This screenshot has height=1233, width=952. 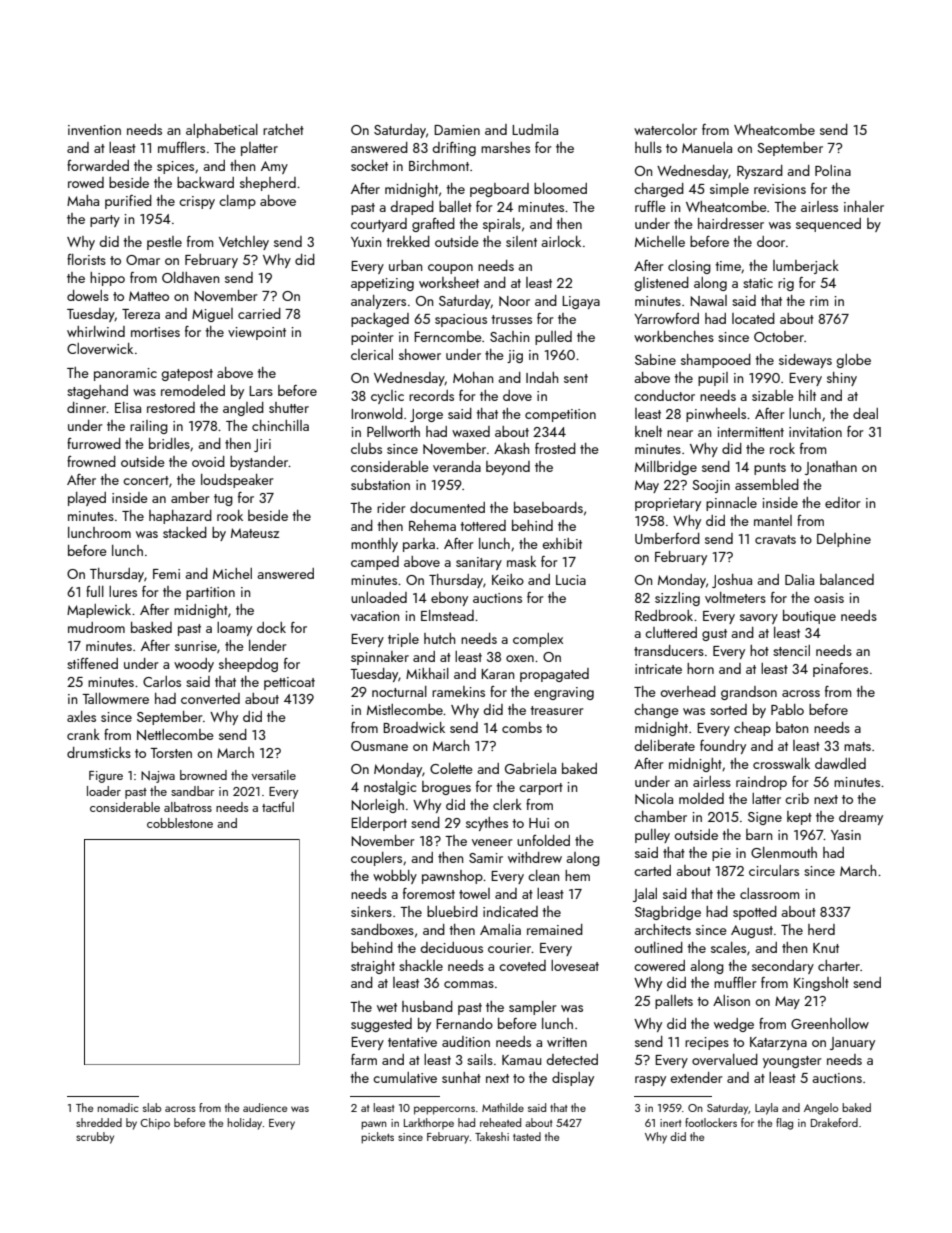 What do you see at coordinates (665, 129) in the screenshot?
I see `watercolor` at bounding box center [665, 129].
